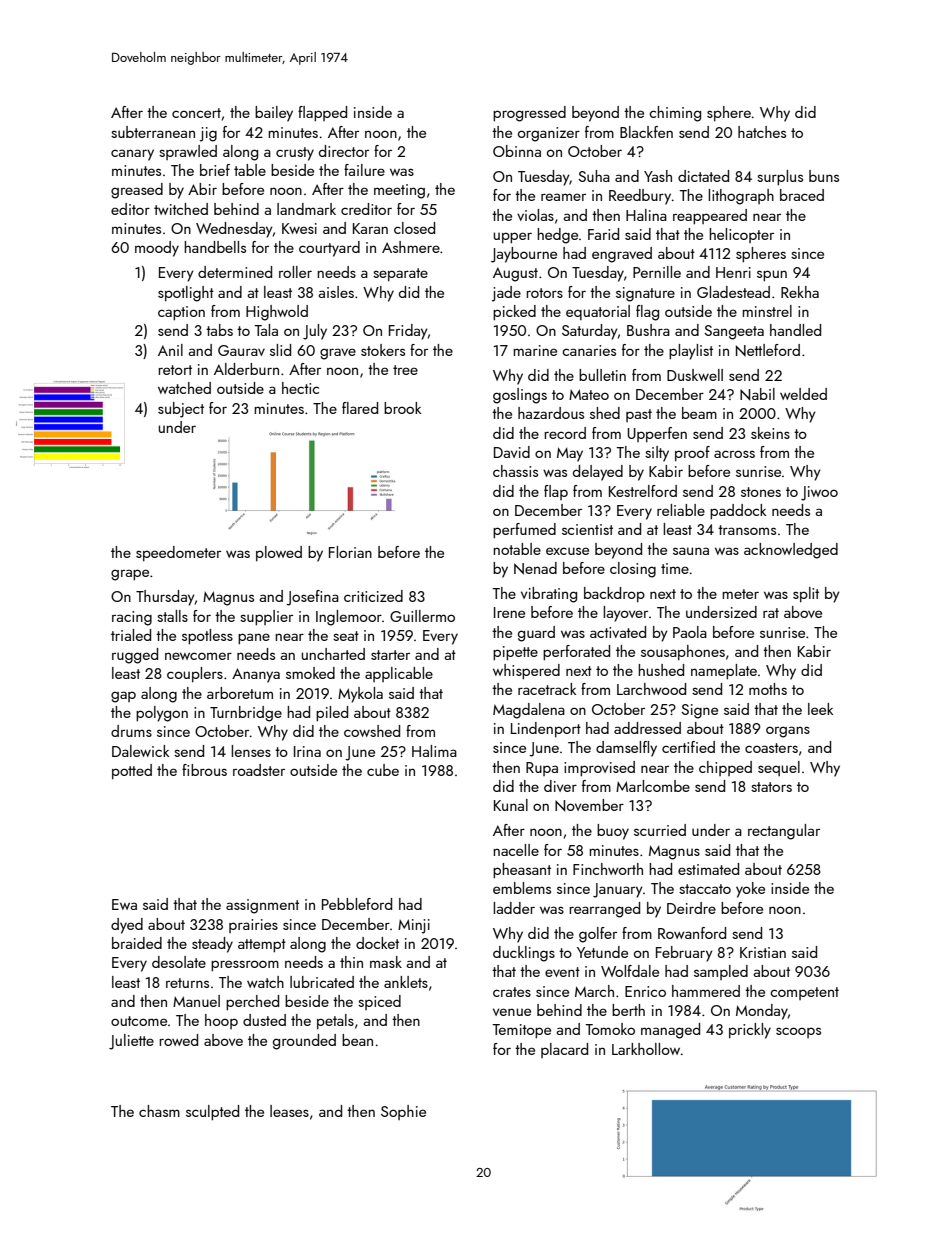 The image size is (952, 1233). Describe the element at coordinates (383, 350) in the screenshot. I see `stokers` at that location.
